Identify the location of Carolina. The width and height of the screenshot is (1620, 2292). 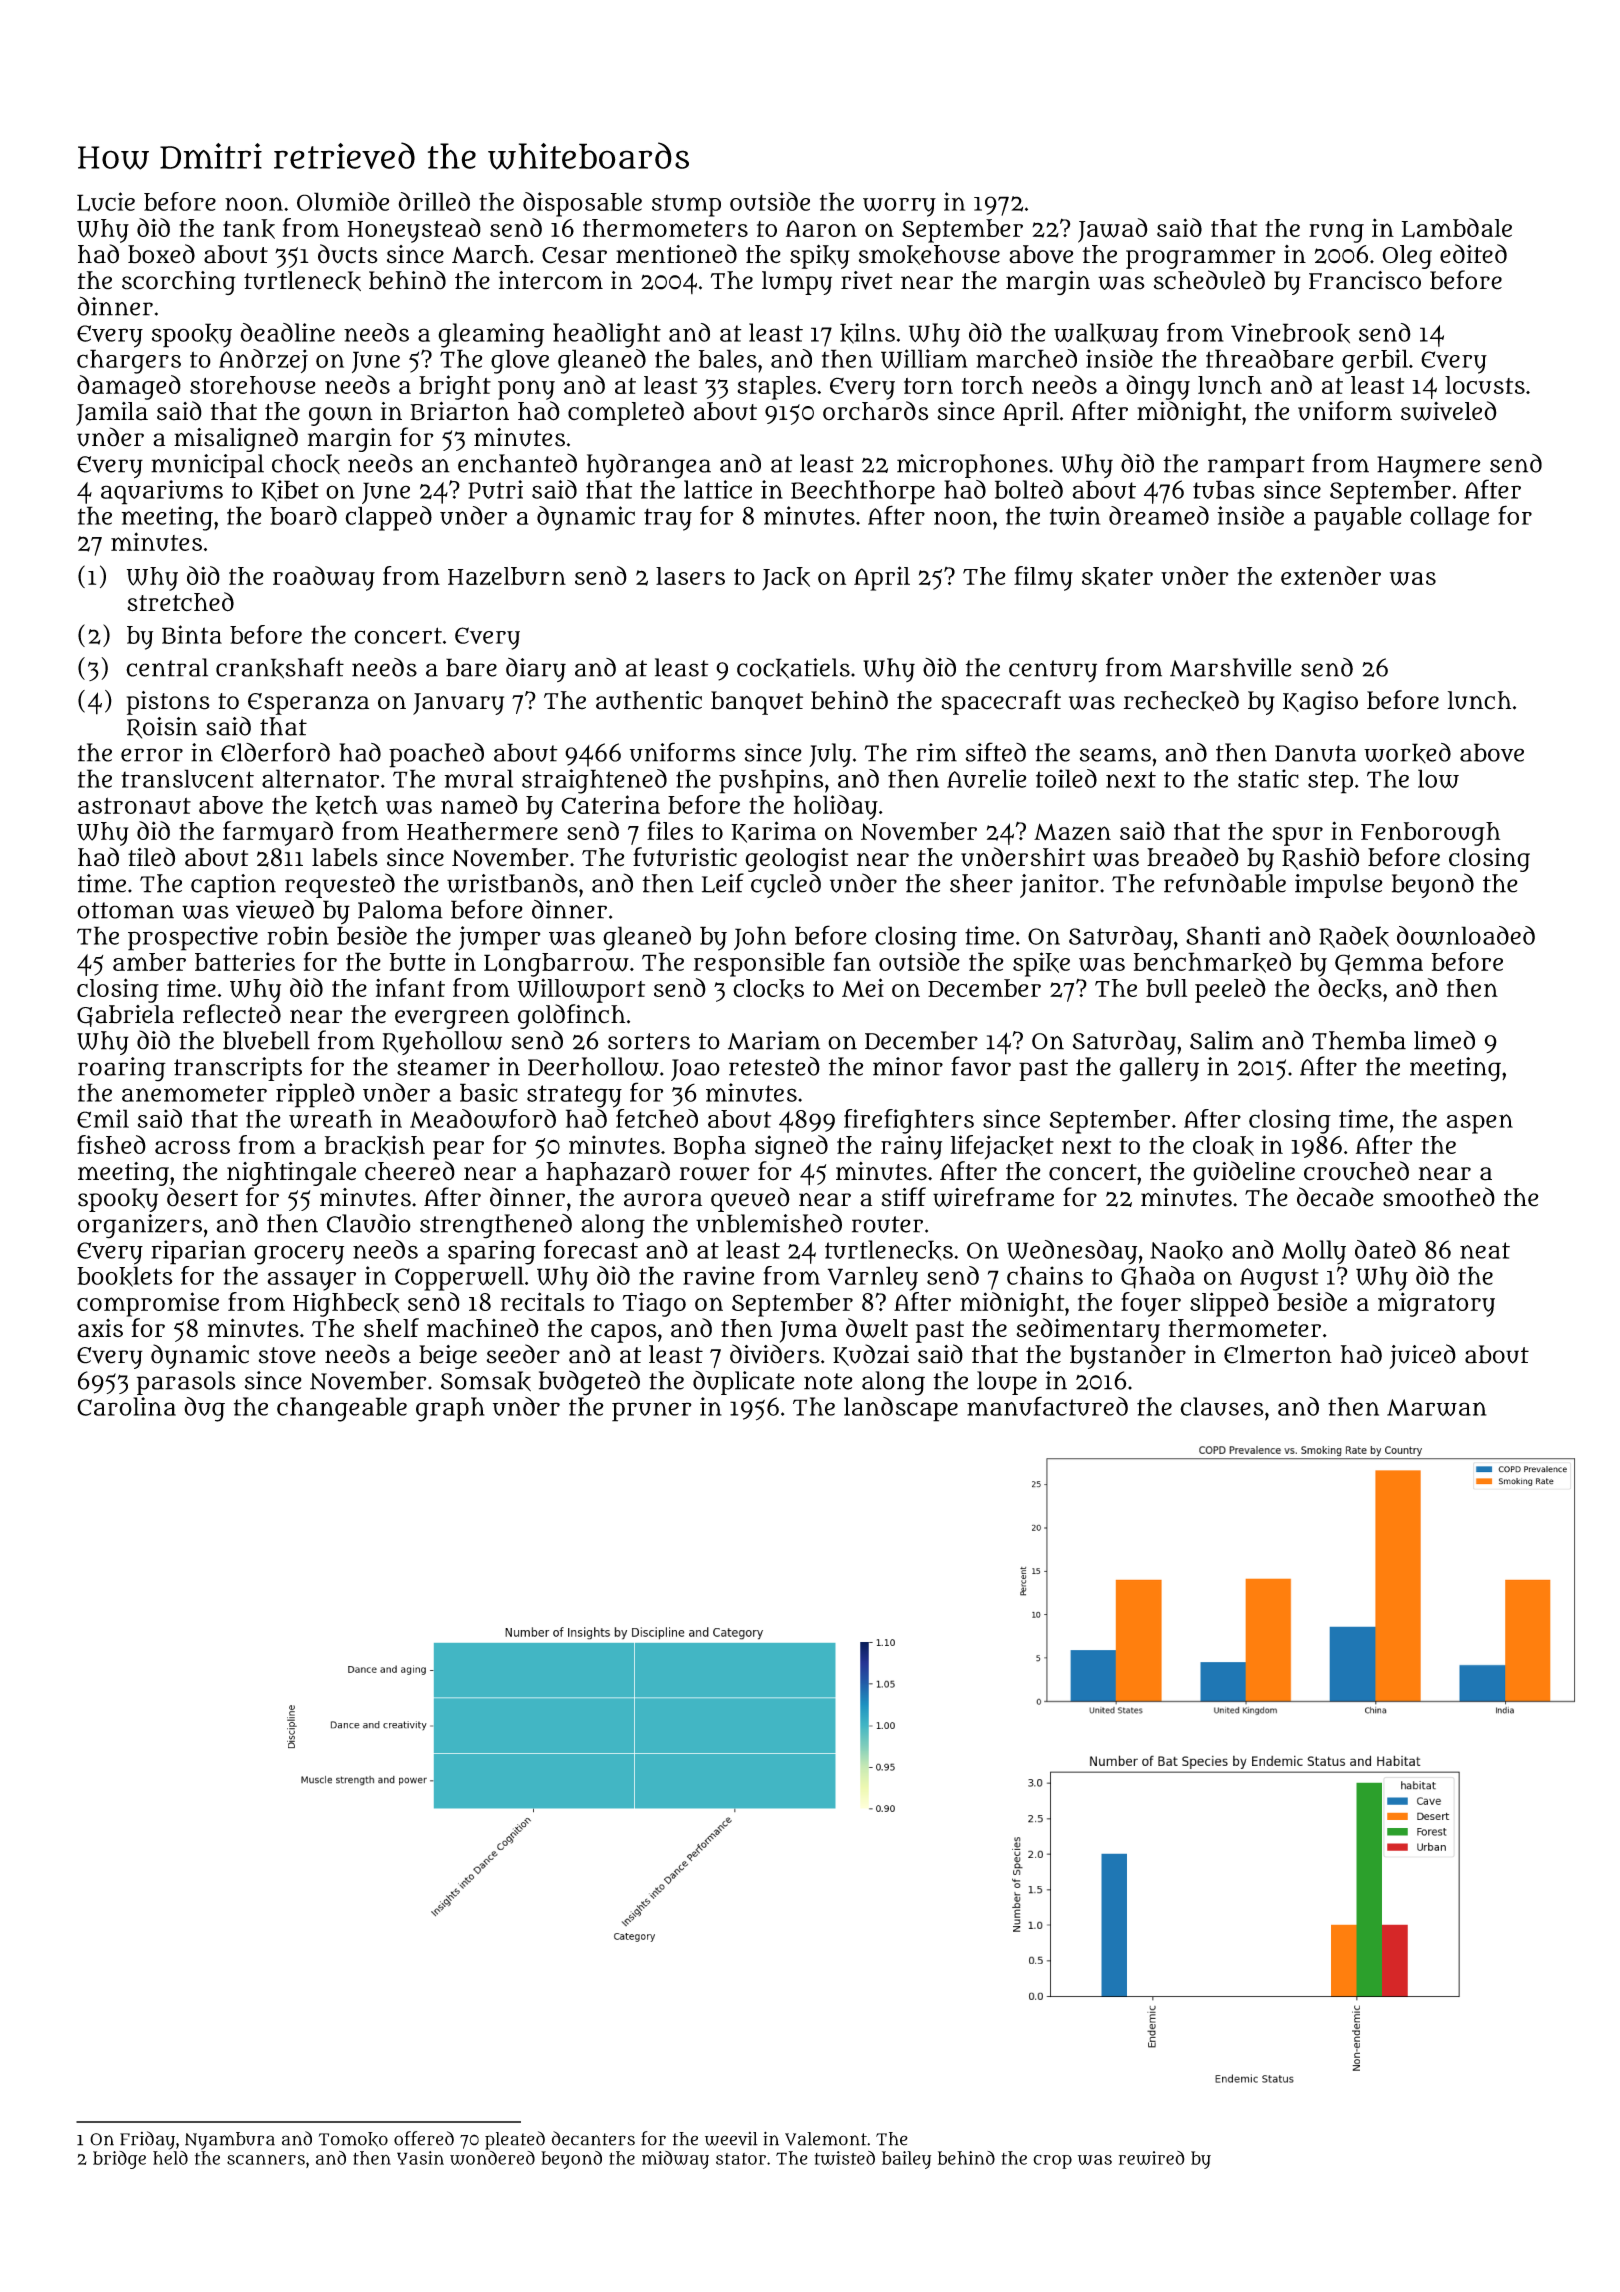
(126, 1406).
